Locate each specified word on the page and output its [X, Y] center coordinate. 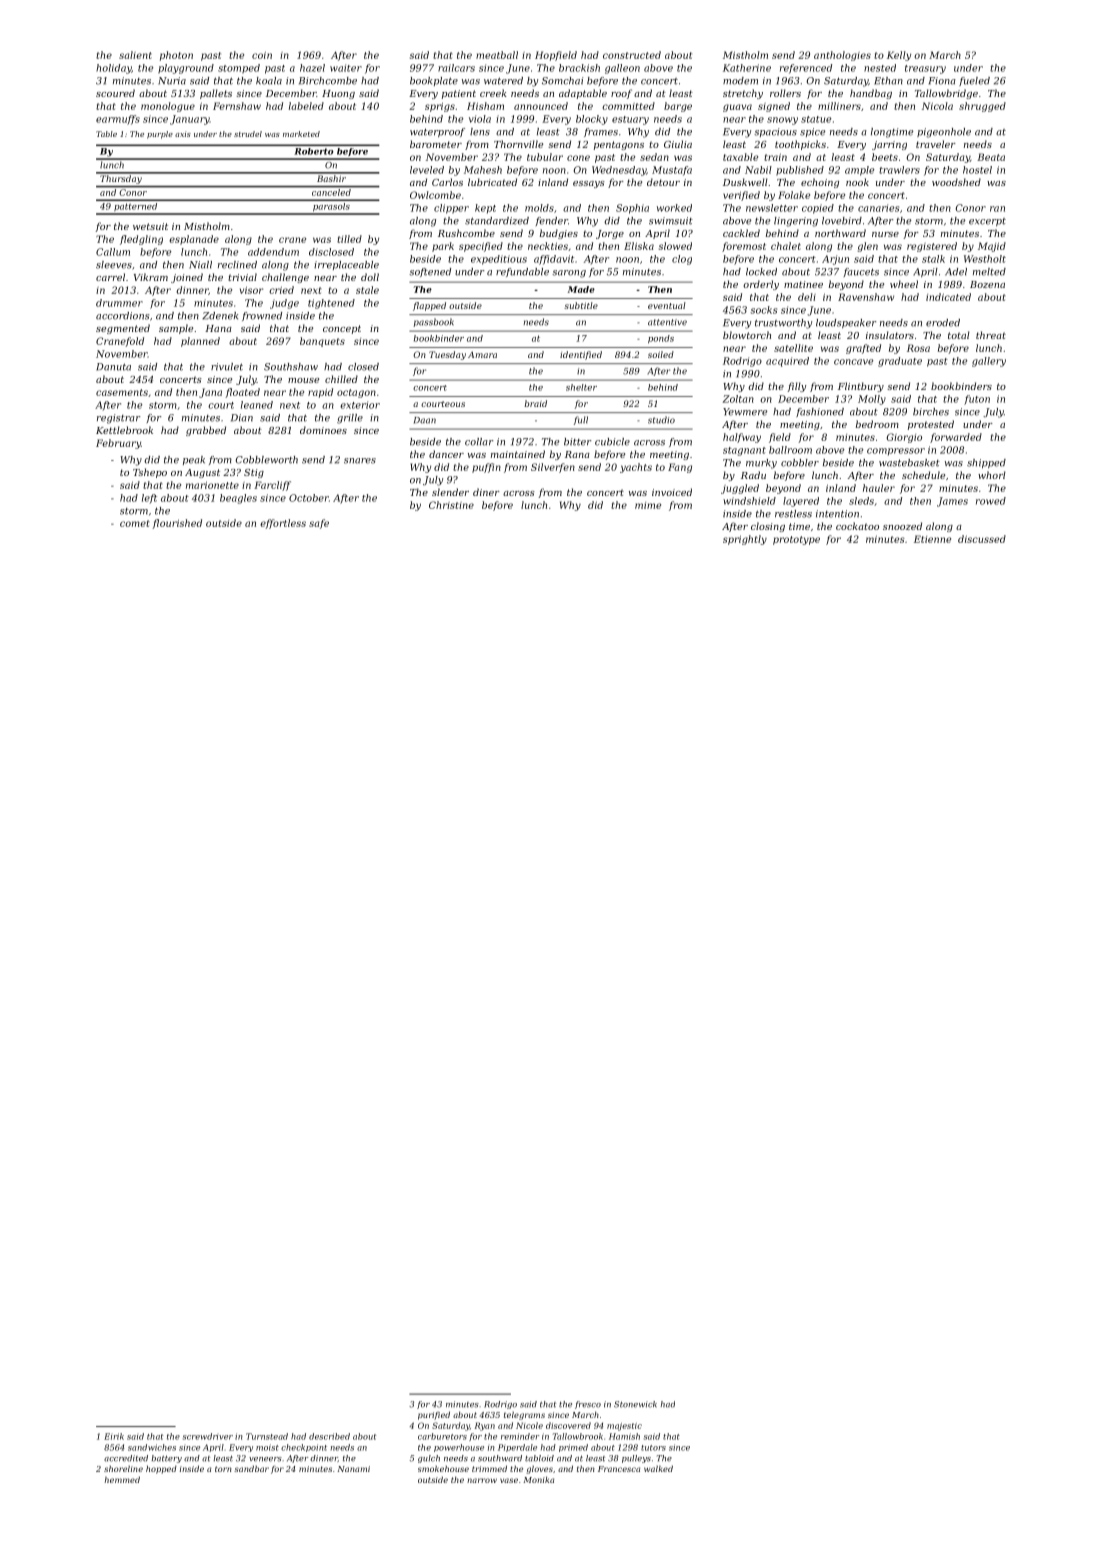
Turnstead [267, 1436]
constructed [632, 55]
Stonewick [635, 1404]
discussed [982, 539]
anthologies [842, 56]
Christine [451, 505]
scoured [115, 93]
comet [135, 523]
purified [434, 1415]
